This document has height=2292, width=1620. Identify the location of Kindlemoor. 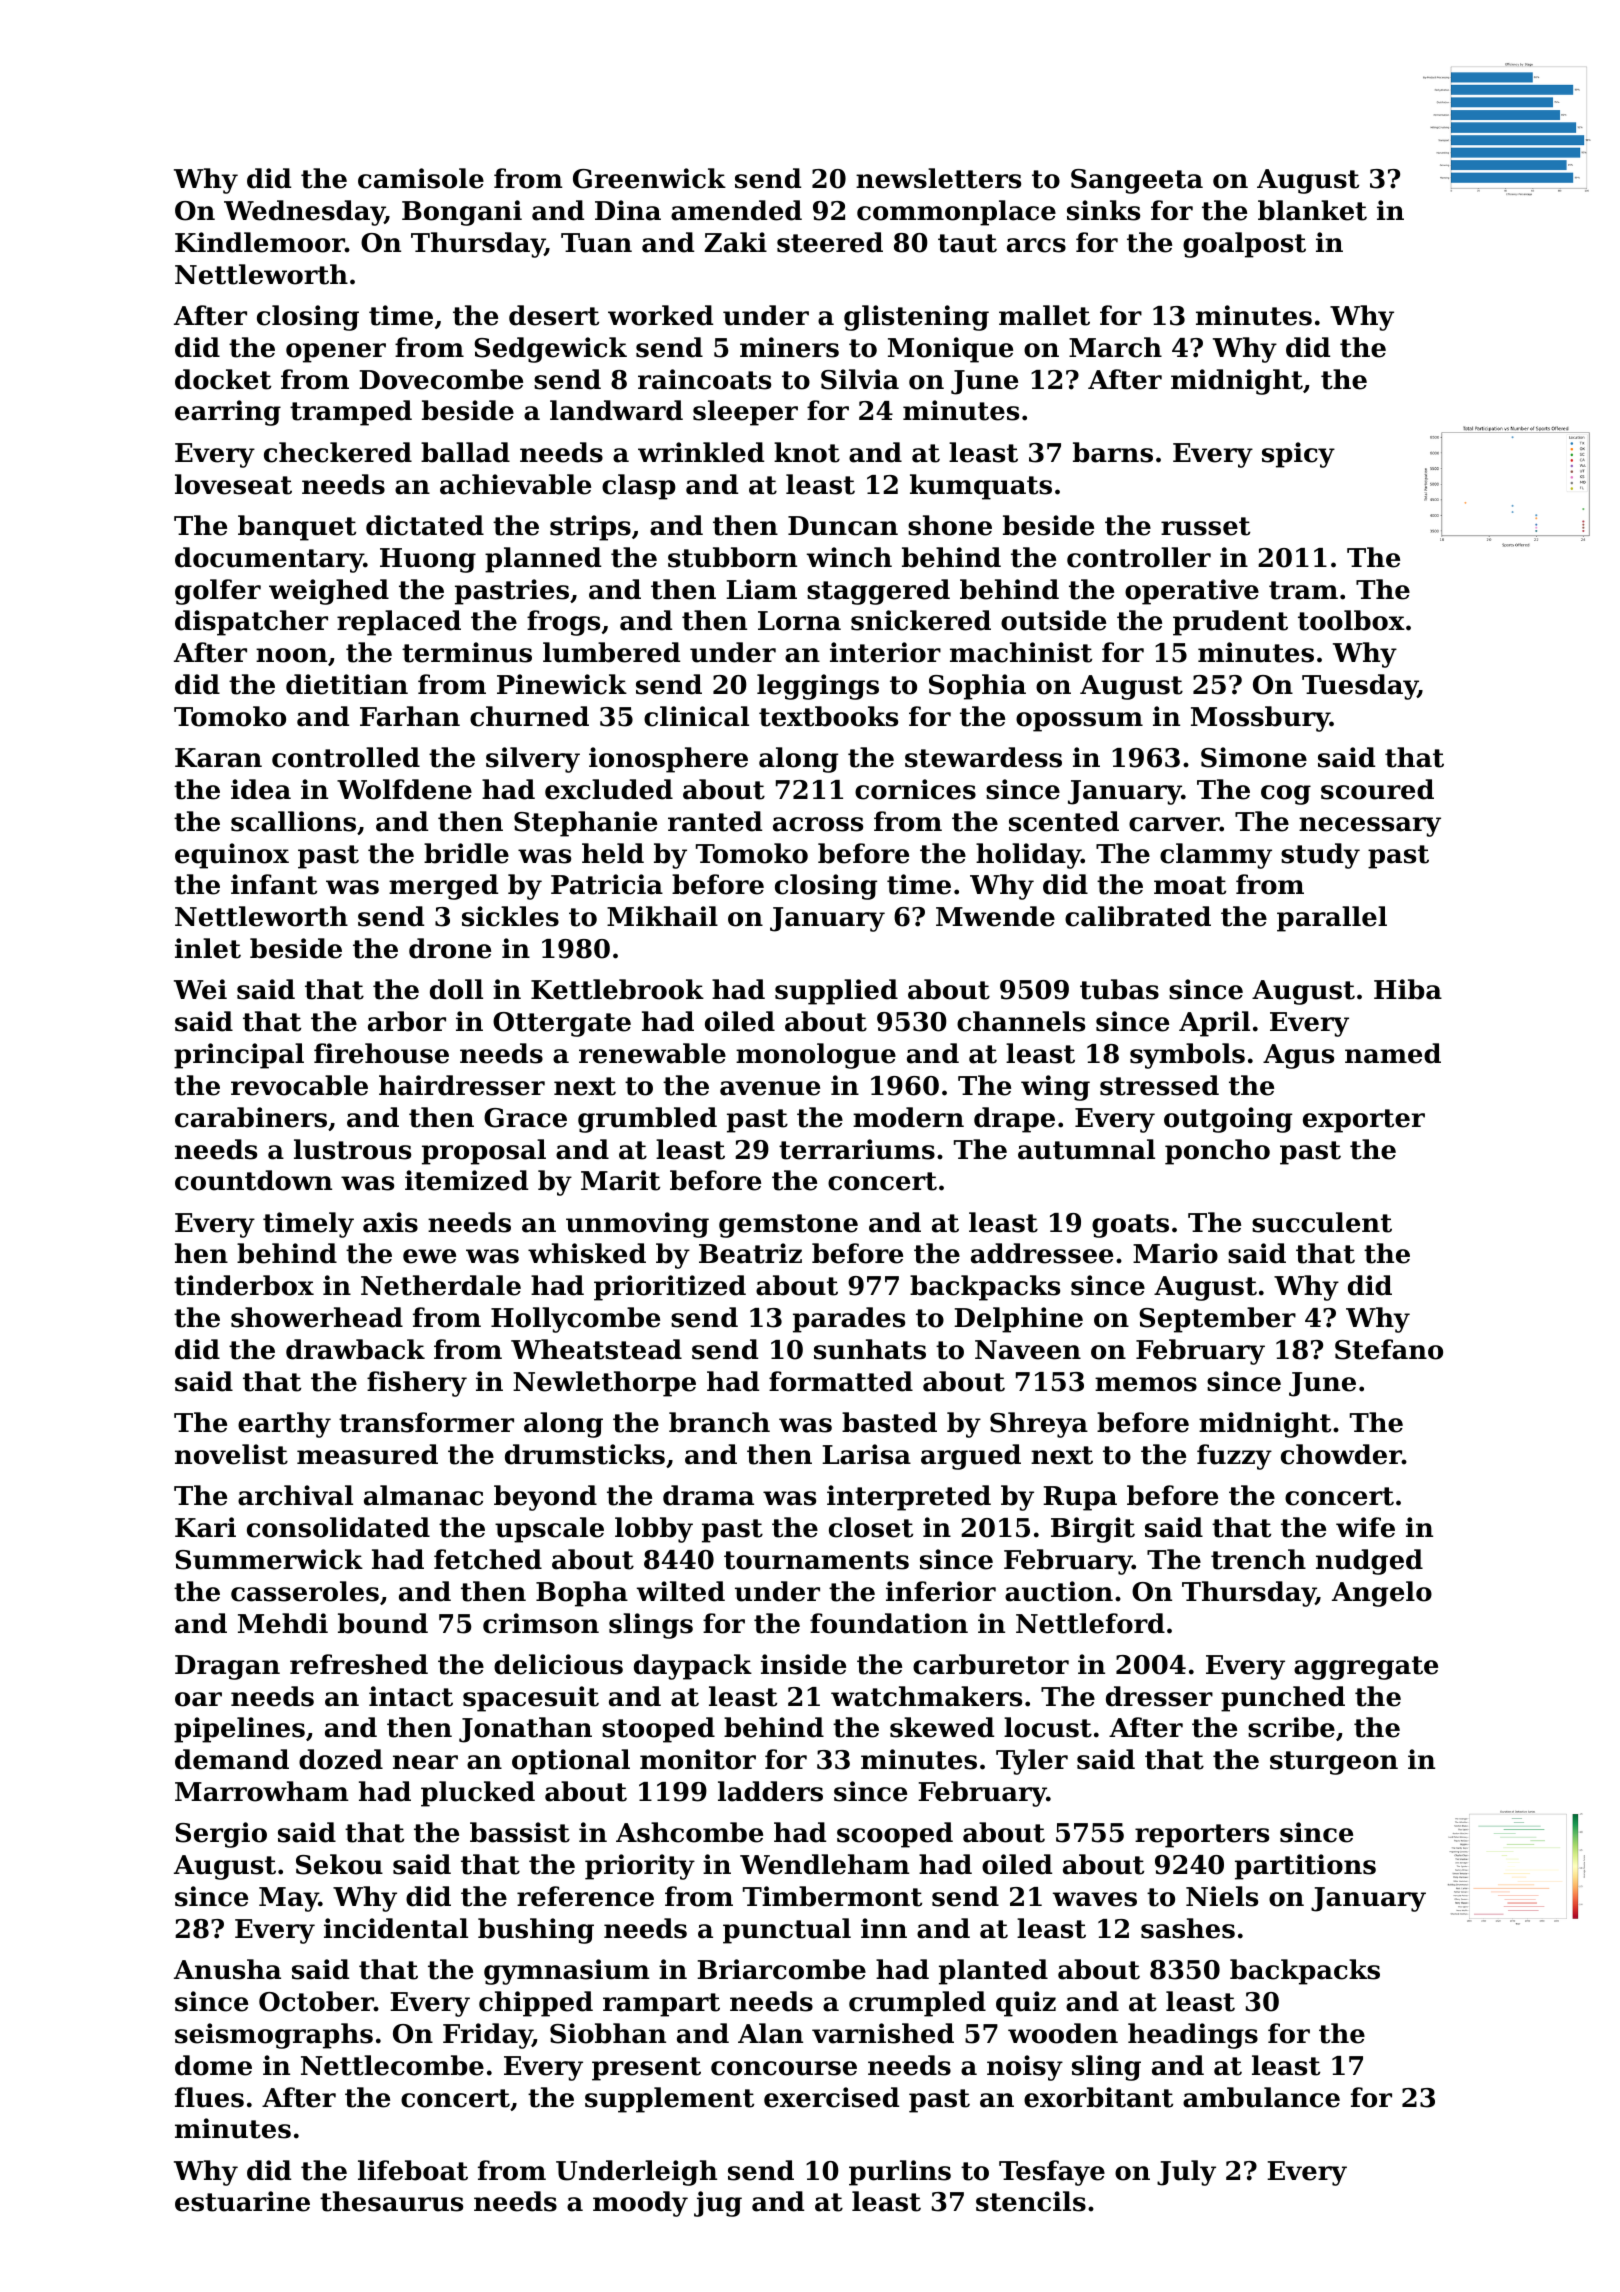
(260, 242).
